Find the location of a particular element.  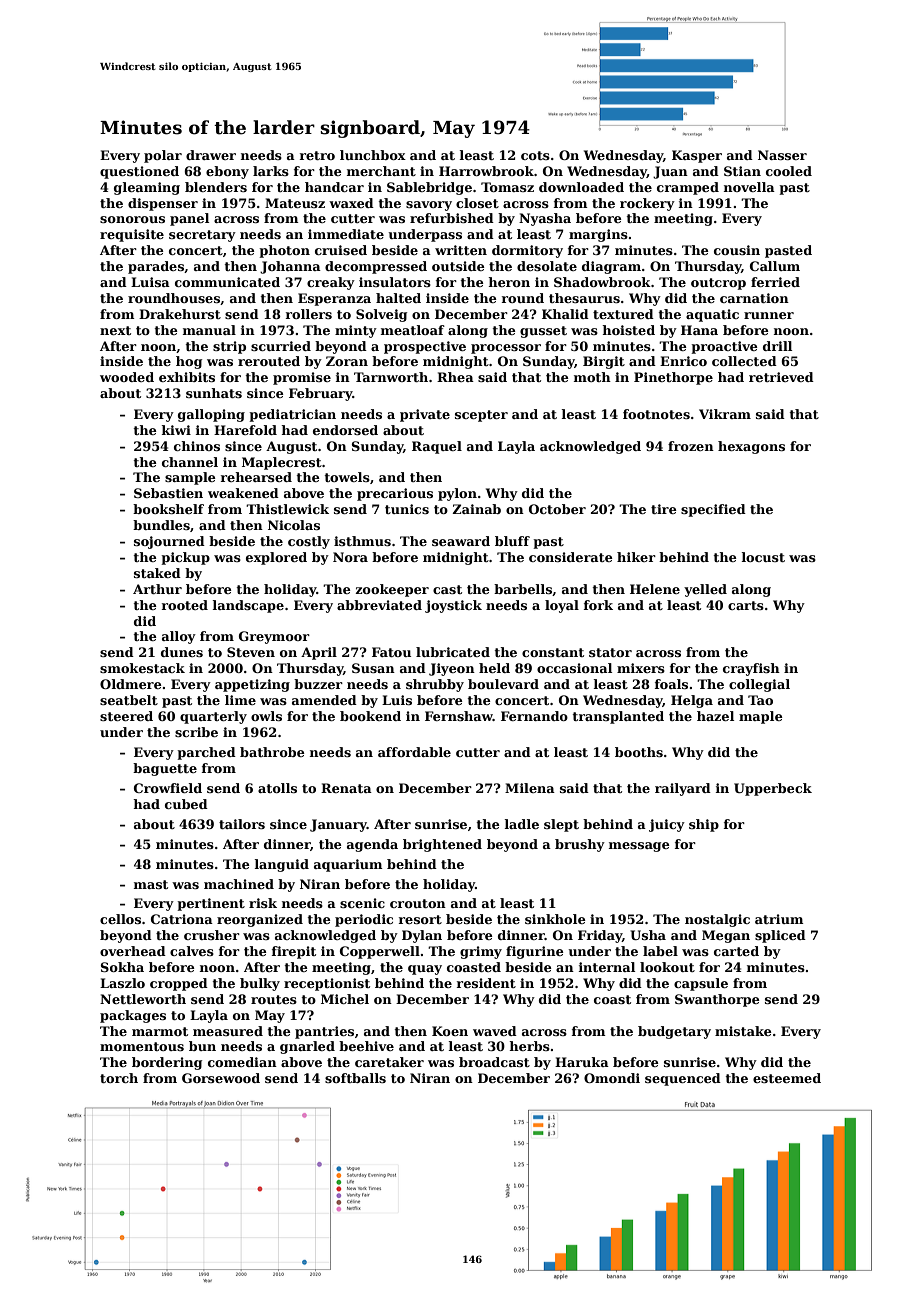

softballs is located at coordinates (355, 1078).
